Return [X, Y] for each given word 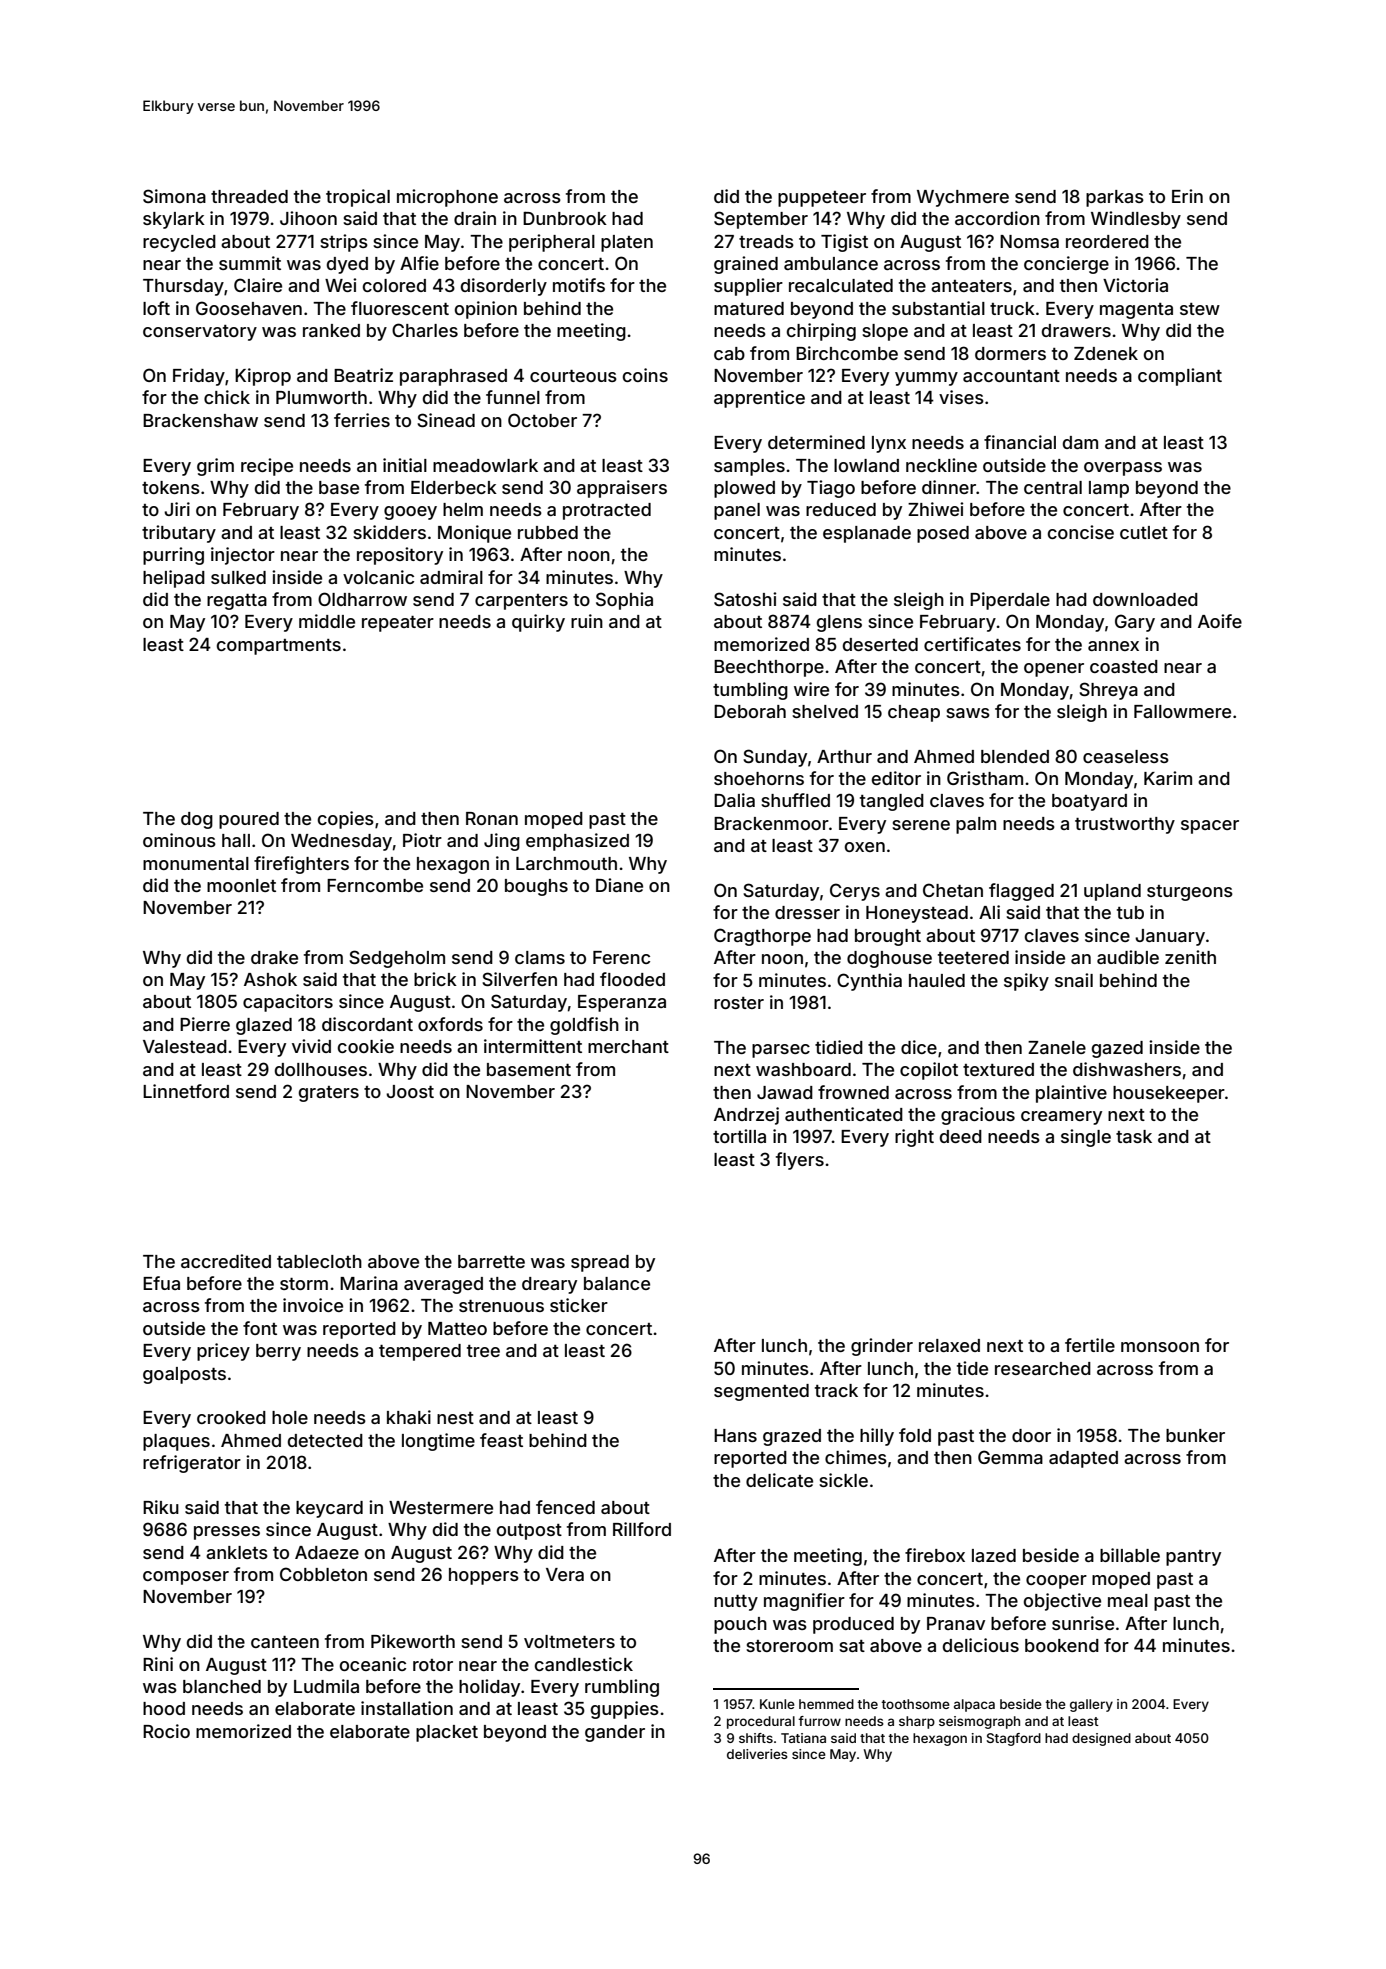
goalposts [184, 1375]
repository [400, 556]
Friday [199, 377]
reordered [1107, 241]
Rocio [166, 1731]
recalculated [841, 285]
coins [645, 375]
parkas [1115, 198]
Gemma [1010, 1457]
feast [501, 1440]
